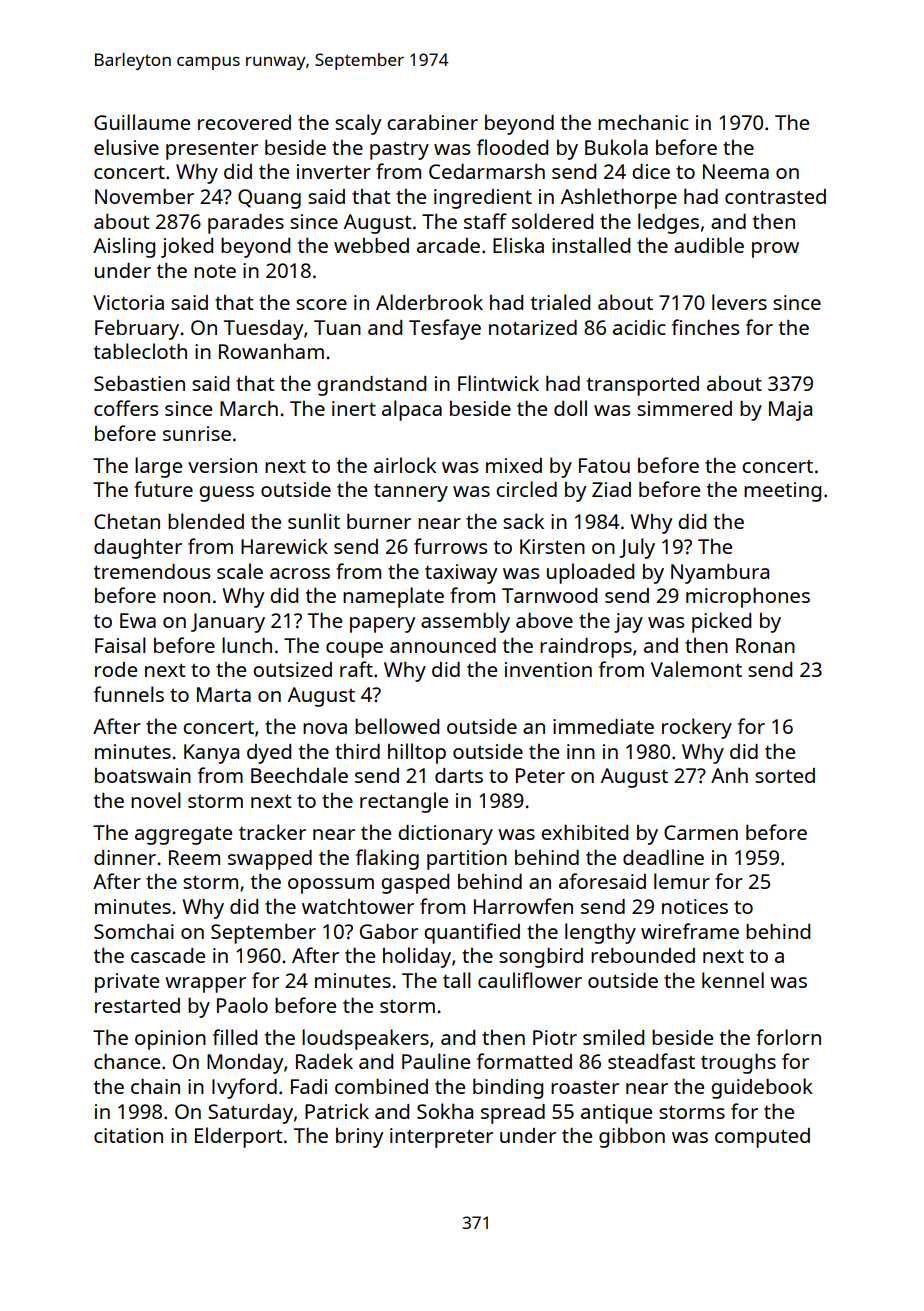 This screenshot has height=1311, width=924. I want to click on funnels, so click(129, 694).
